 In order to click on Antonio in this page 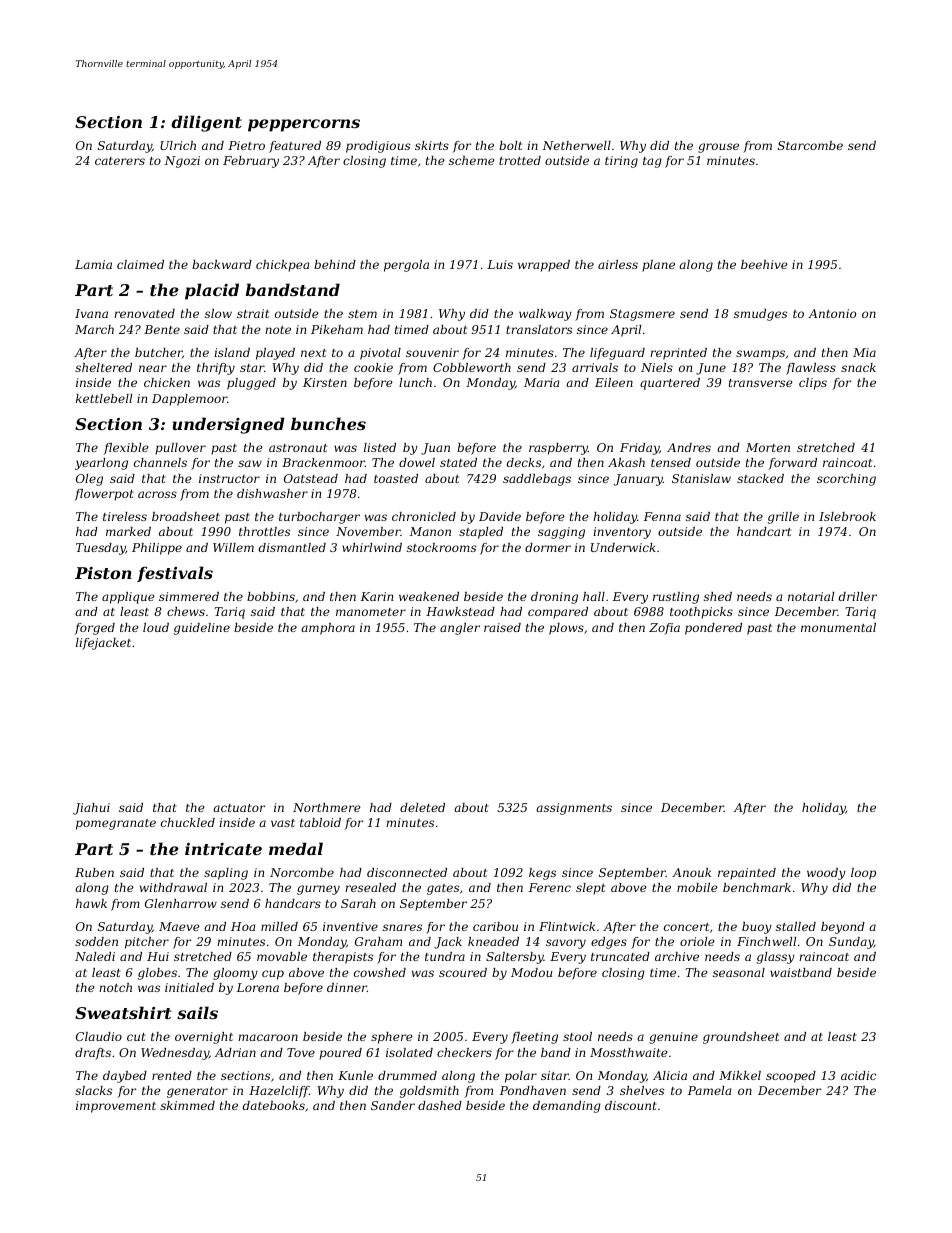, I will do `click(832, 313)`.
